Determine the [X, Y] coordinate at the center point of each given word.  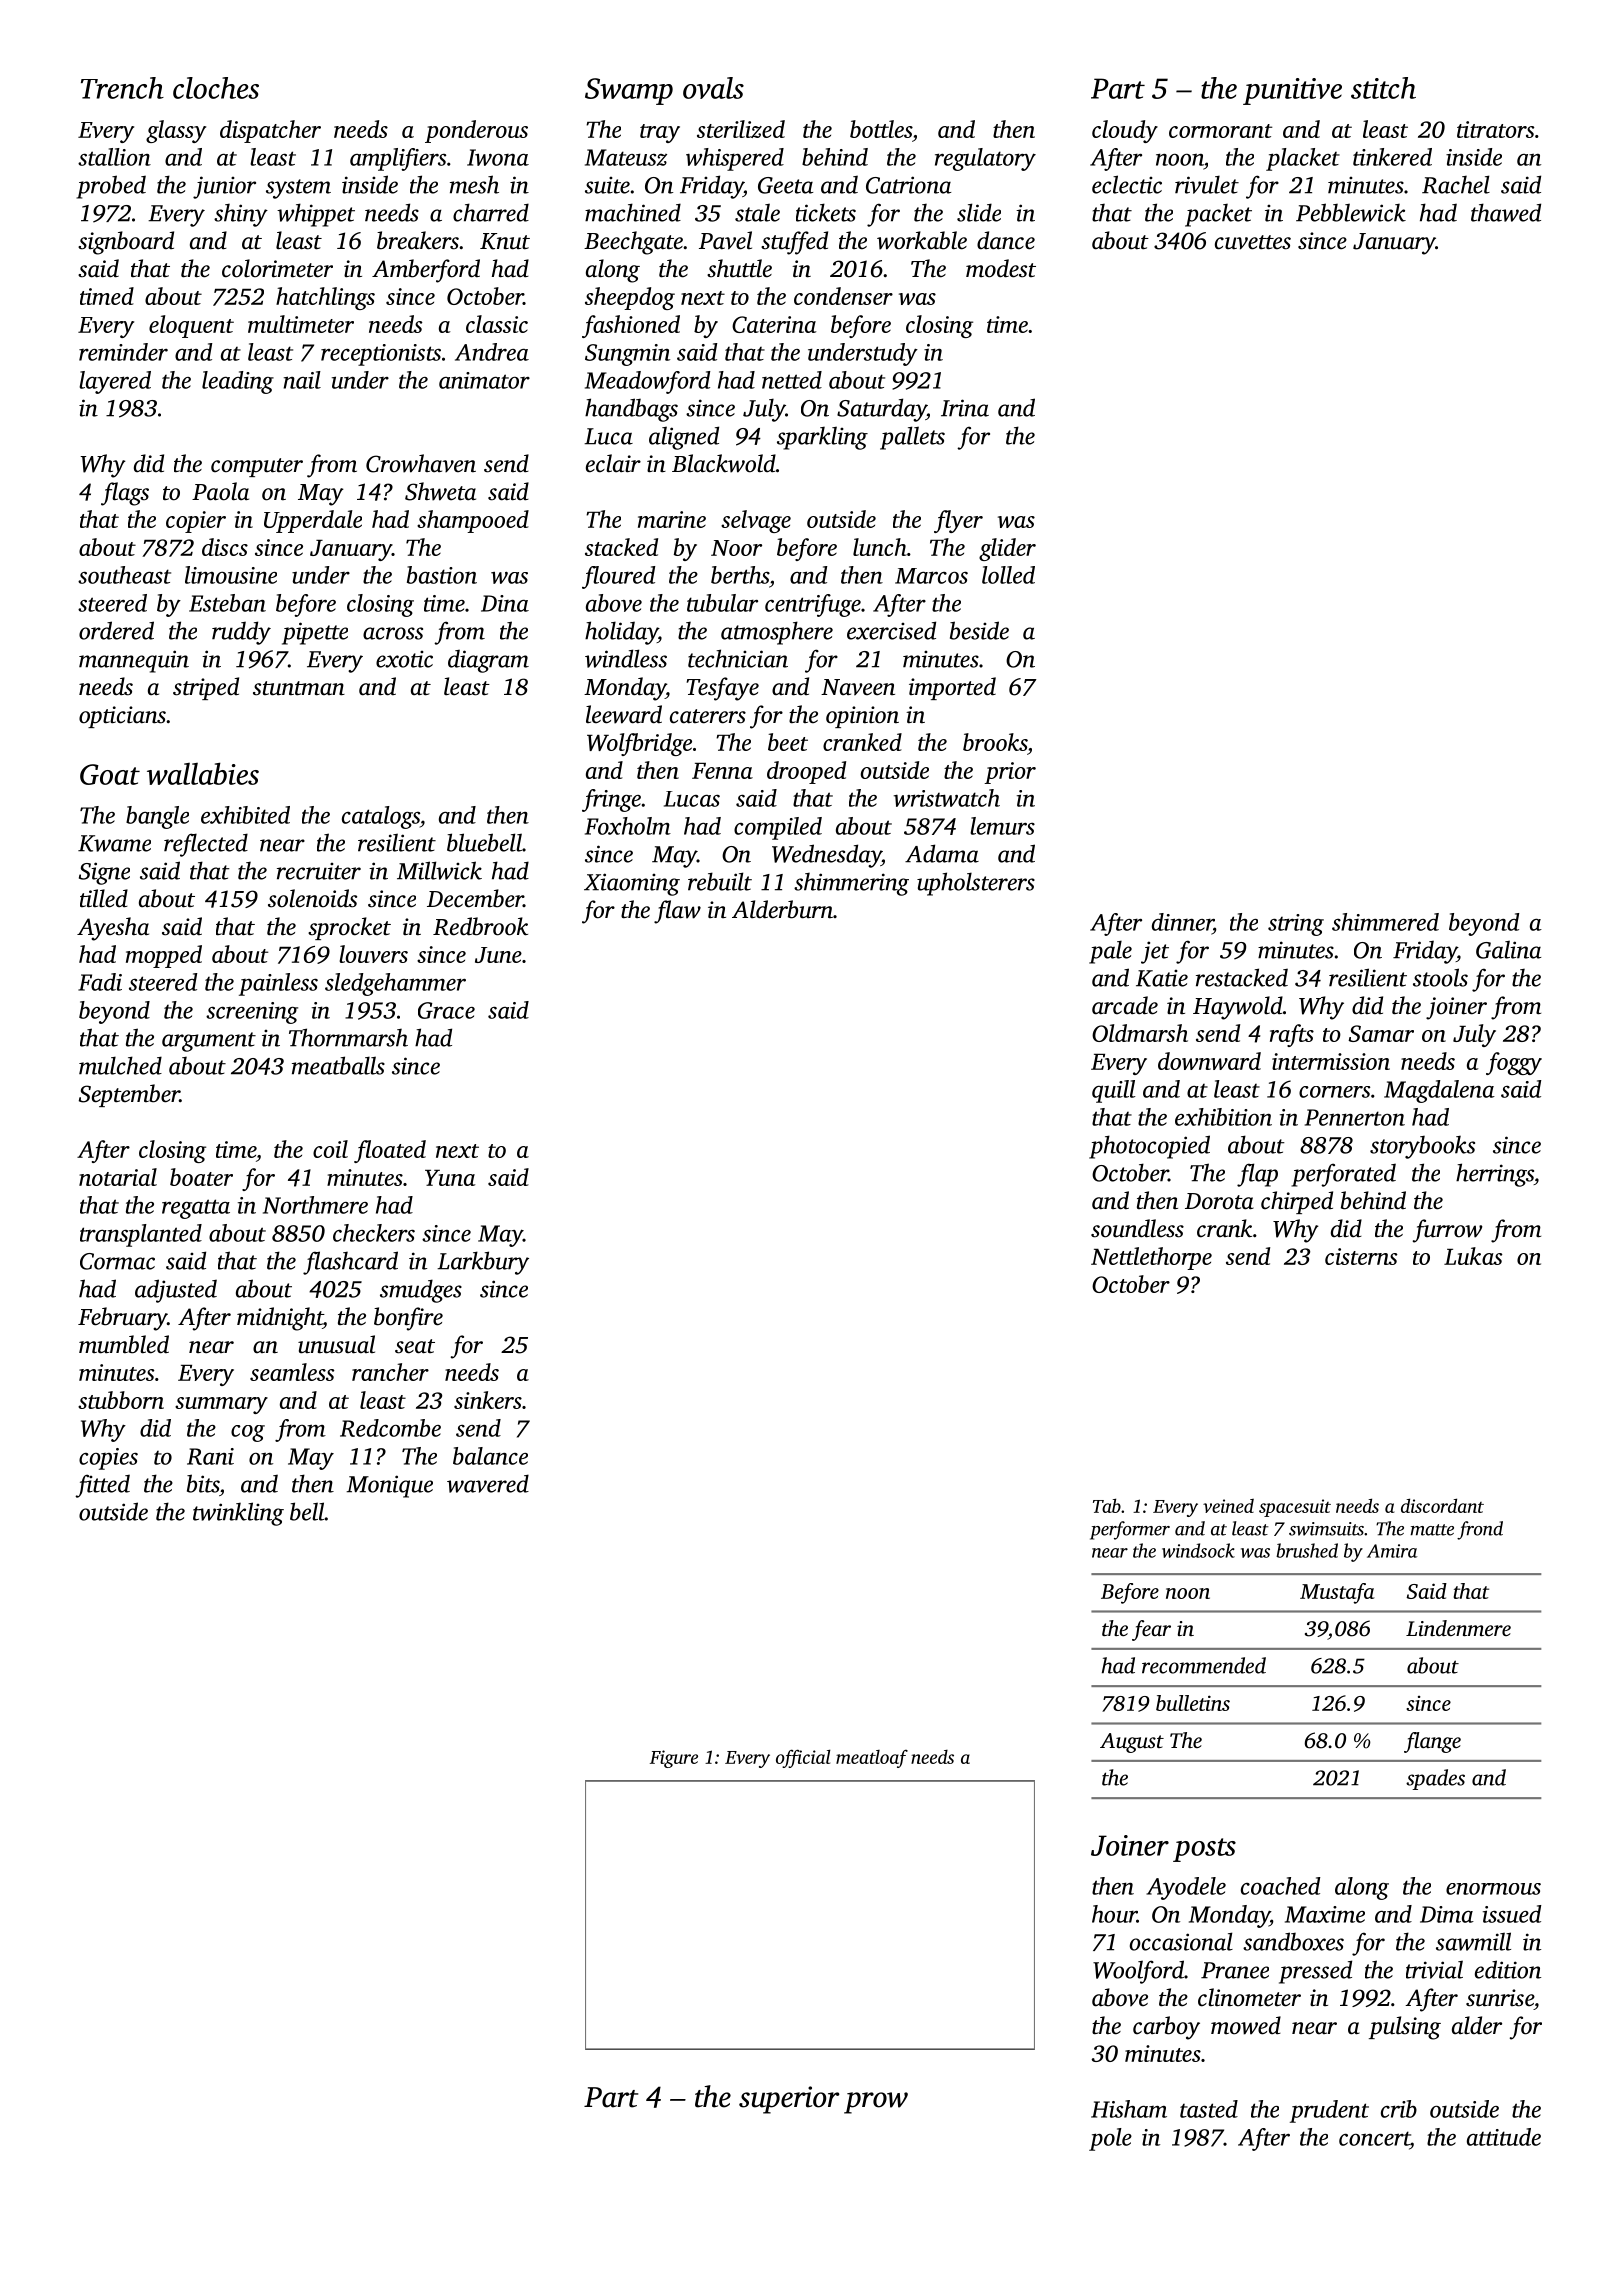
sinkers [488, 1400]
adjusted [176, 1291]
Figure [674, 1759]
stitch [1383, 88]
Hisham [1129, 2109]
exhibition [1223, 1117]
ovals [713, 88]
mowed [1246, 2025]
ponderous [476, 131]
